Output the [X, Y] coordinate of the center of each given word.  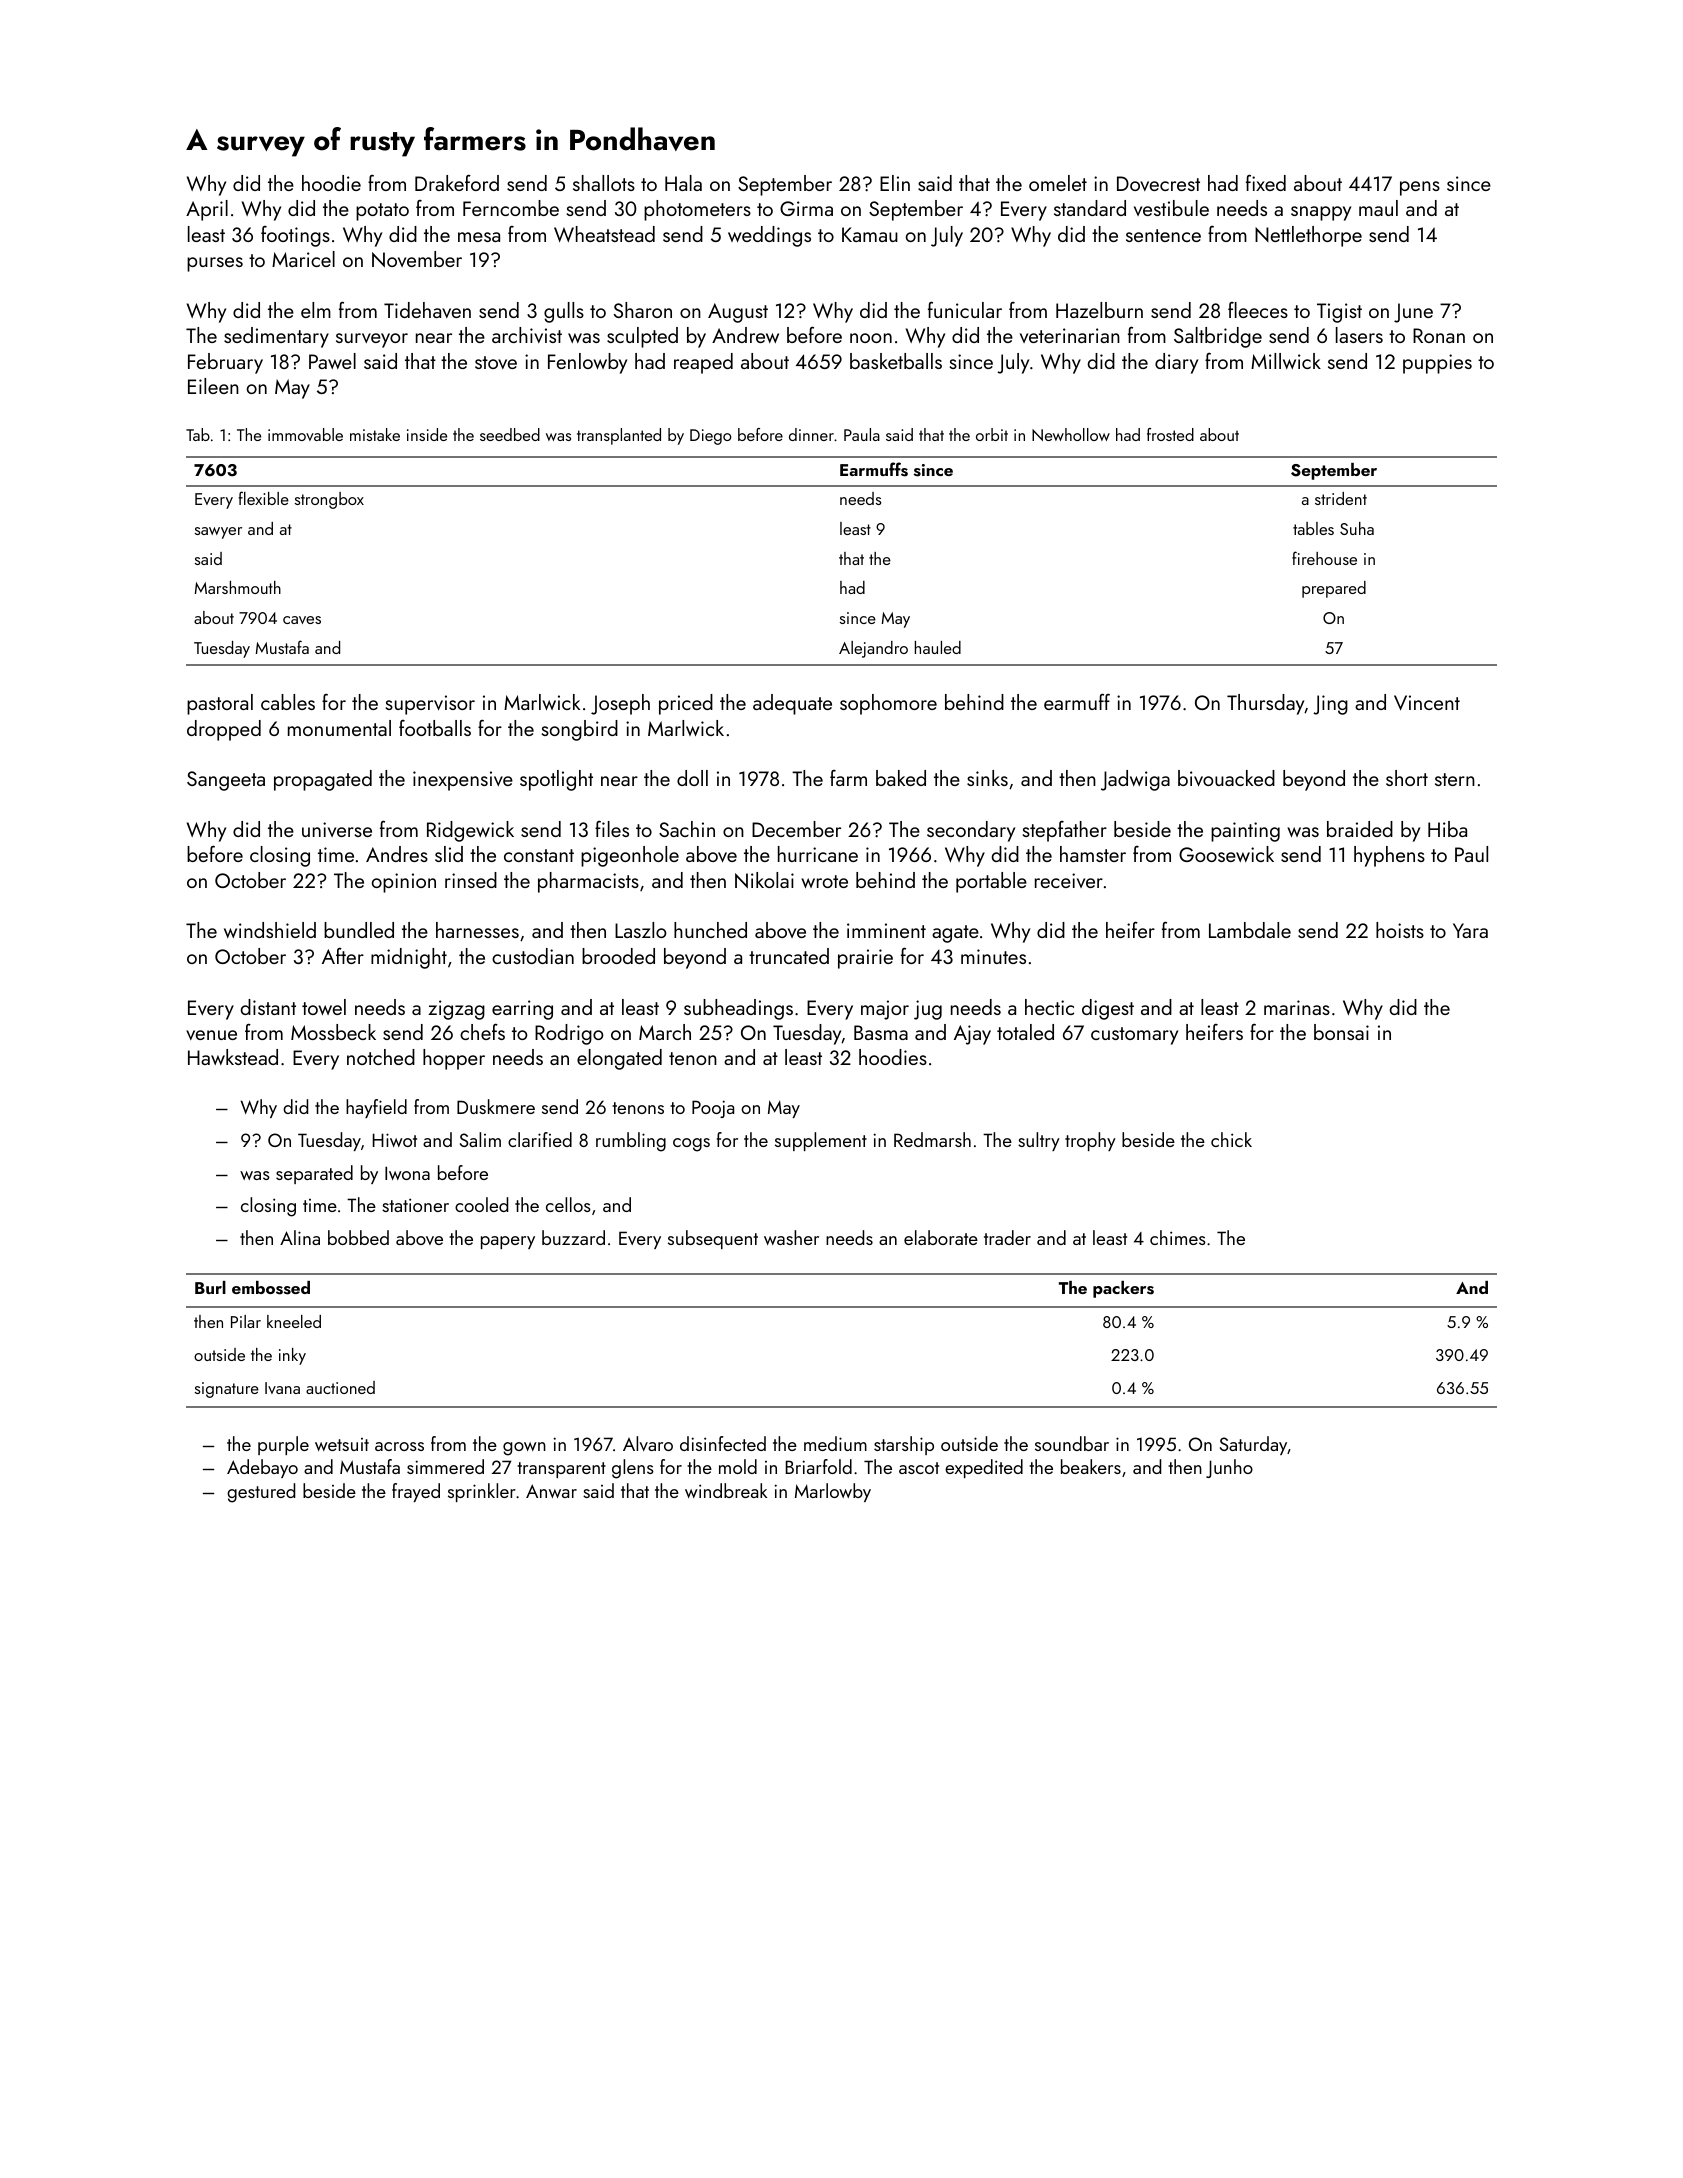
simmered [445, 1466]
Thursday [1266, 704]
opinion [404, 883]
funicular [965, 309]
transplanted [619, 436]
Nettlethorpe [1308, 236]
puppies [1437, 364]
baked [901, 778]
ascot [919, 1468]
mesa [479, 237]
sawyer [218, 533]
